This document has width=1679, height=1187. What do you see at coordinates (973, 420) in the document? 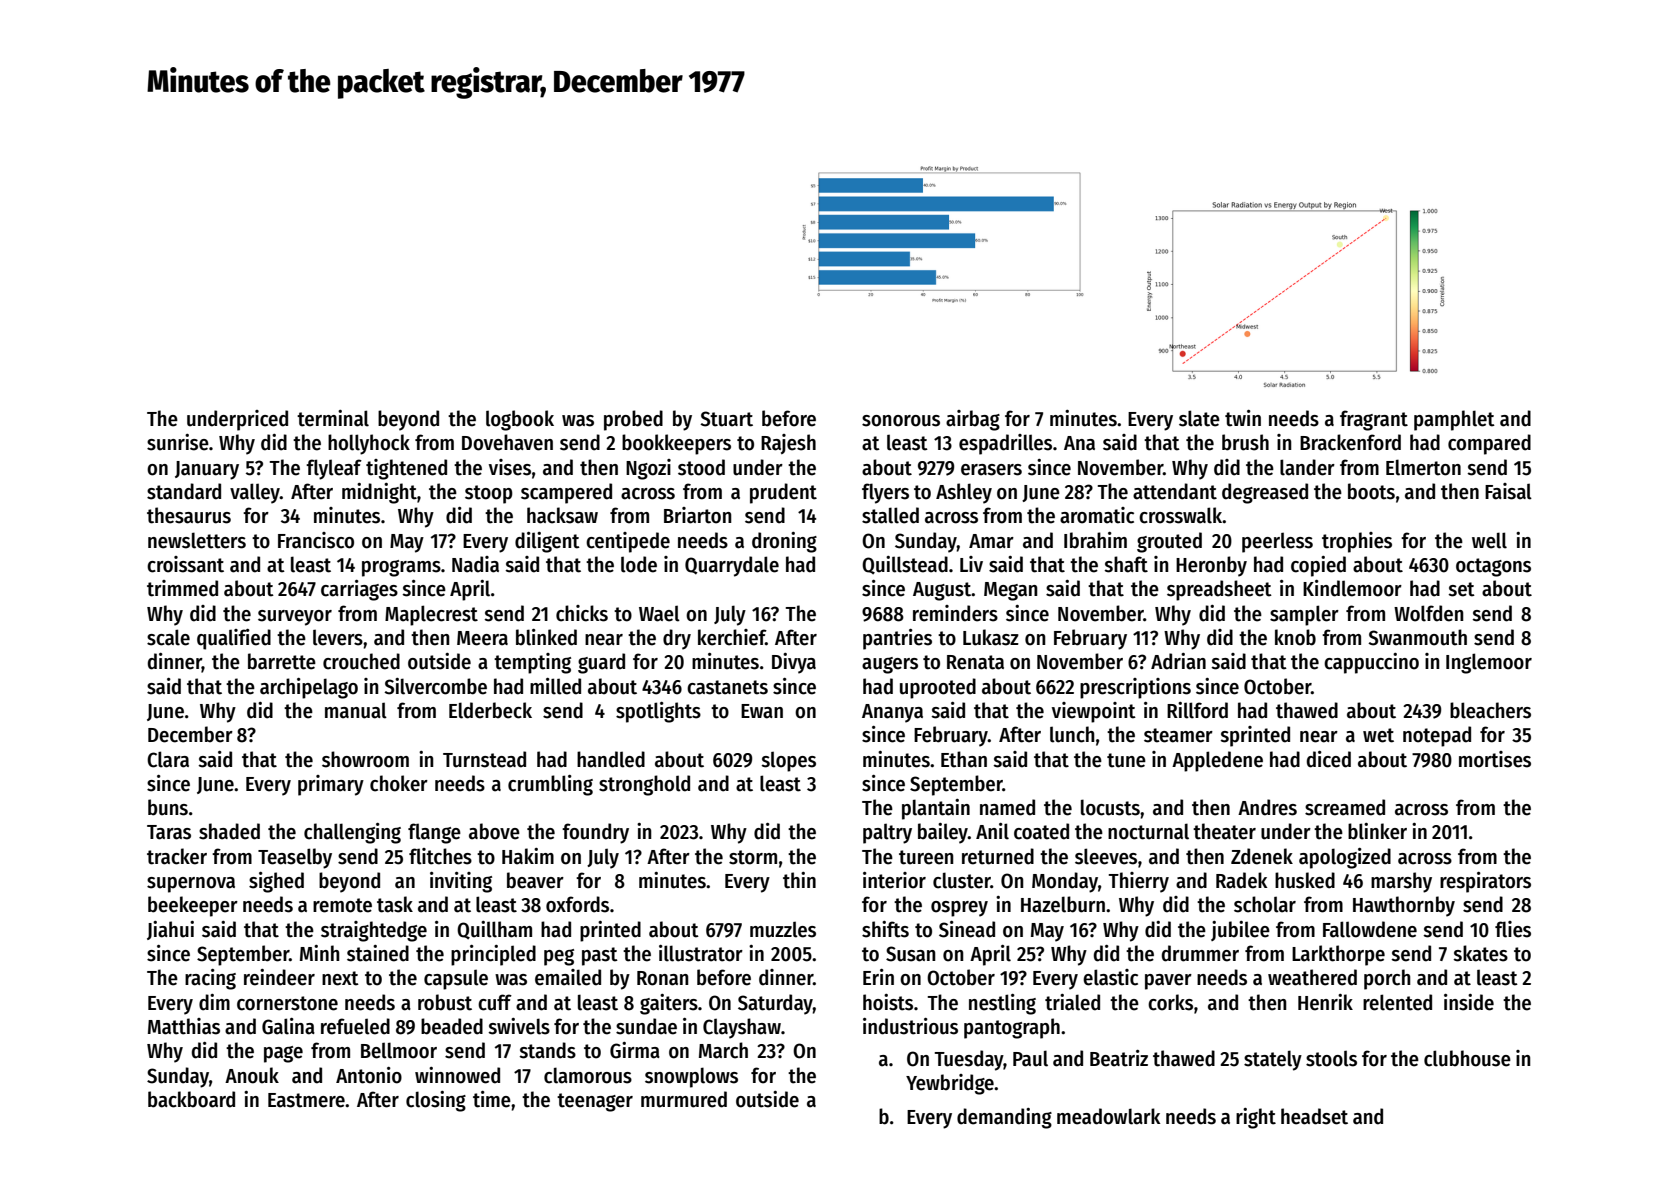
I see `airbag` at bounding box center [973, 420].
